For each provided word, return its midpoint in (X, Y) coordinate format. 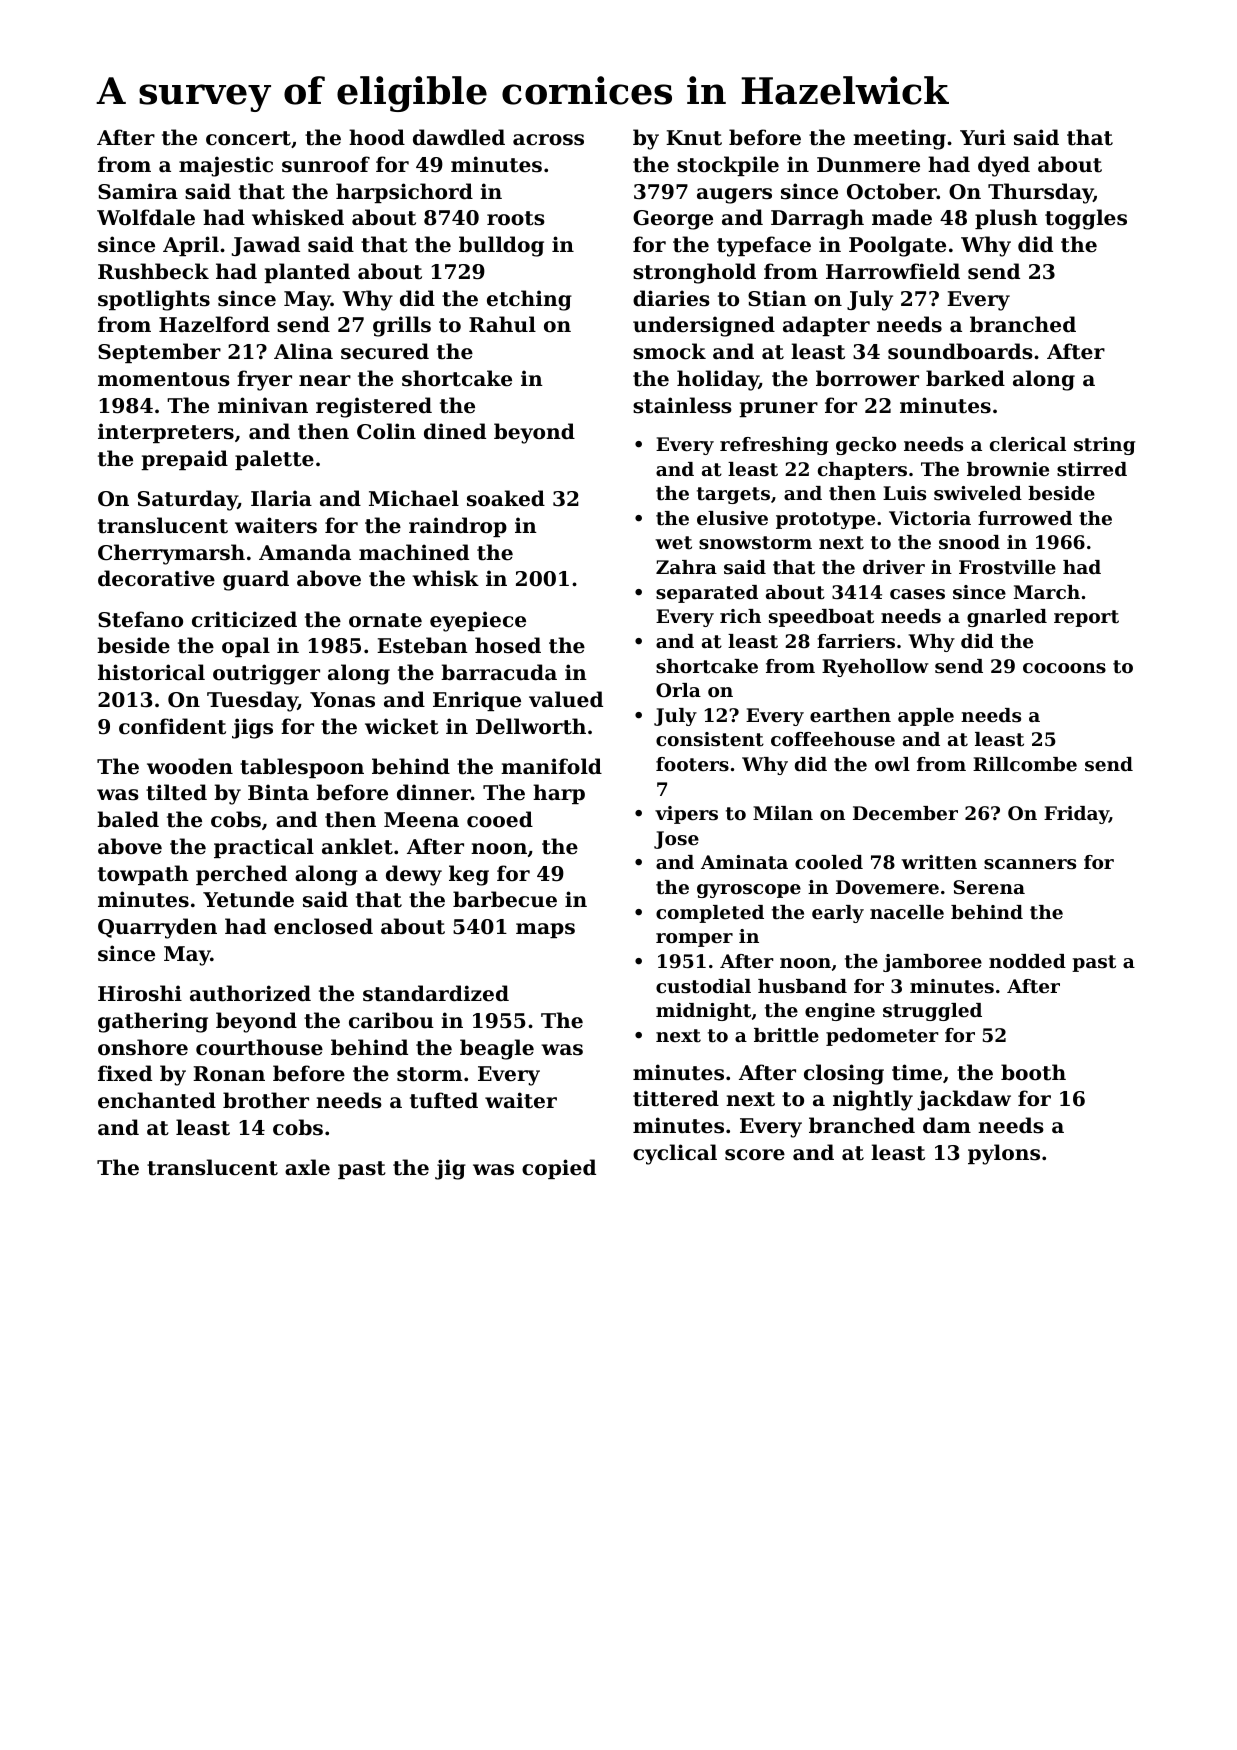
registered (374, 407)
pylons (1004, 1154)
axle (307, 1167)
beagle (497, 1049)
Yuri (983, 137)
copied (559, 1169)
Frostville (1007, 567)
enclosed (323, 926)
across (548, 140)
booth (1033, 1072)
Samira (138, 191)
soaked (506, 498)
